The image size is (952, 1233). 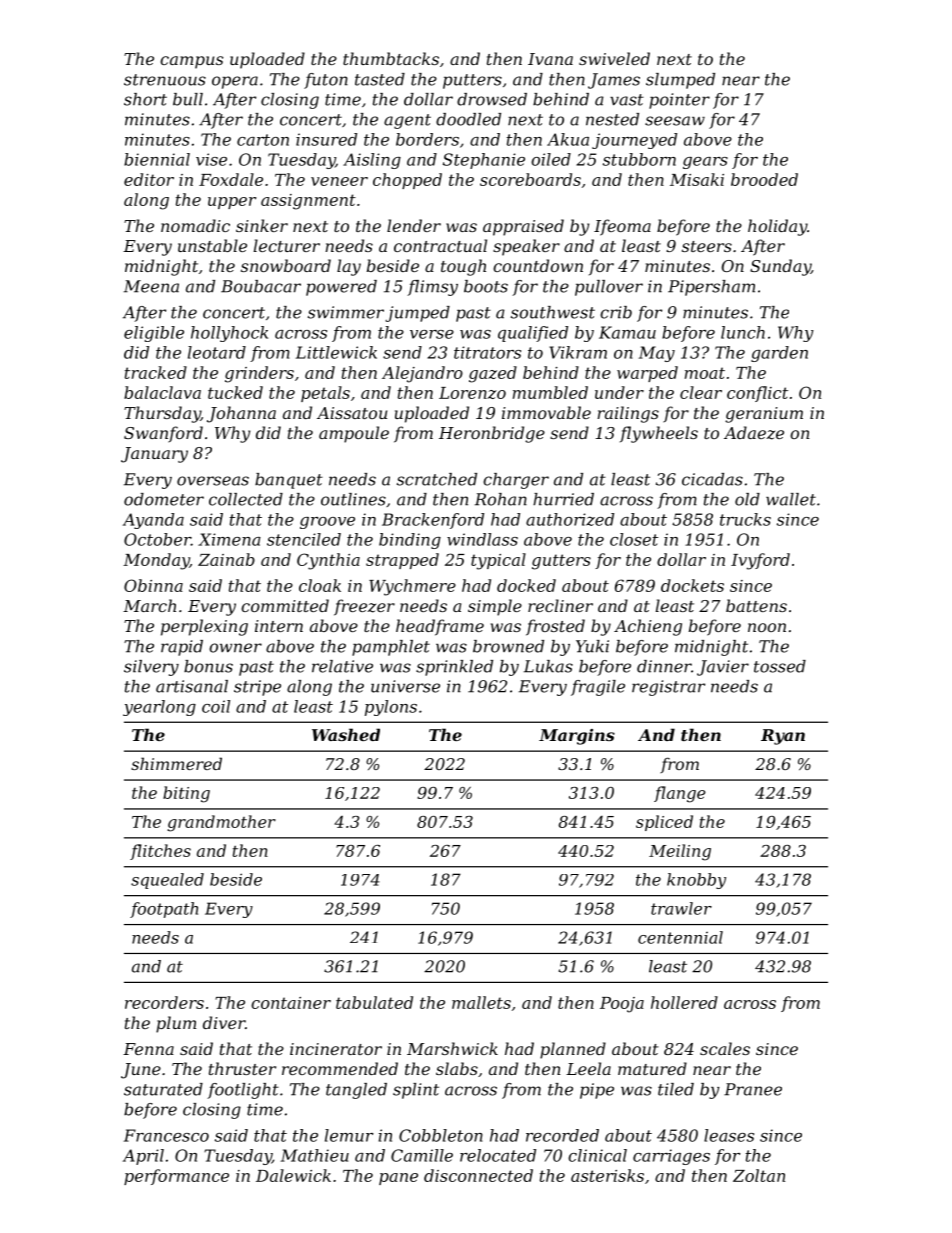 What do you see at coordinates (216, 706) in the screenshot?
I see `coil` at bounding box center [216, 706].
